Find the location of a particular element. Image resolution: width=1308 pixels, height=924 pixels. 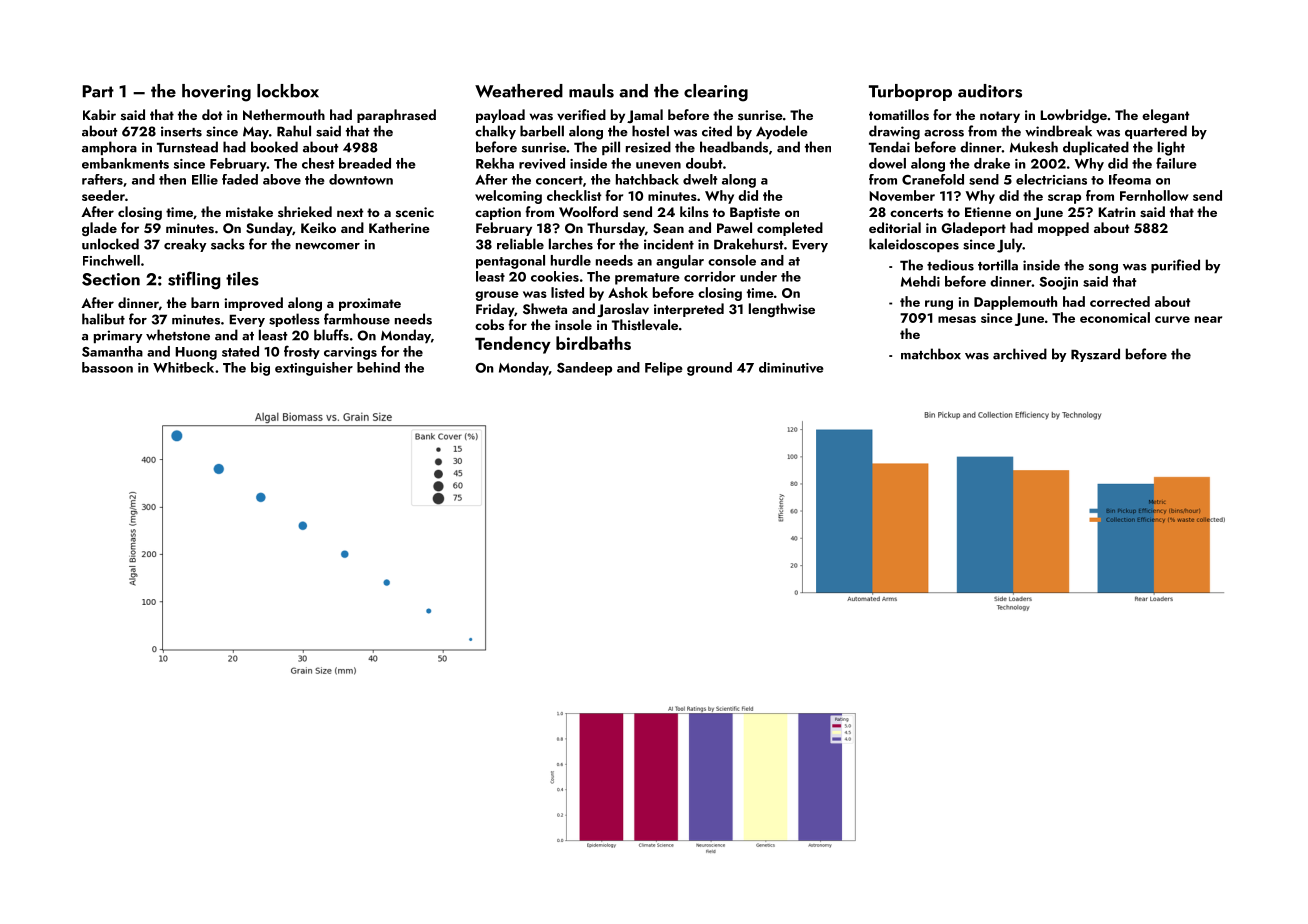

lockbox is located at coordinates (288, 91).
